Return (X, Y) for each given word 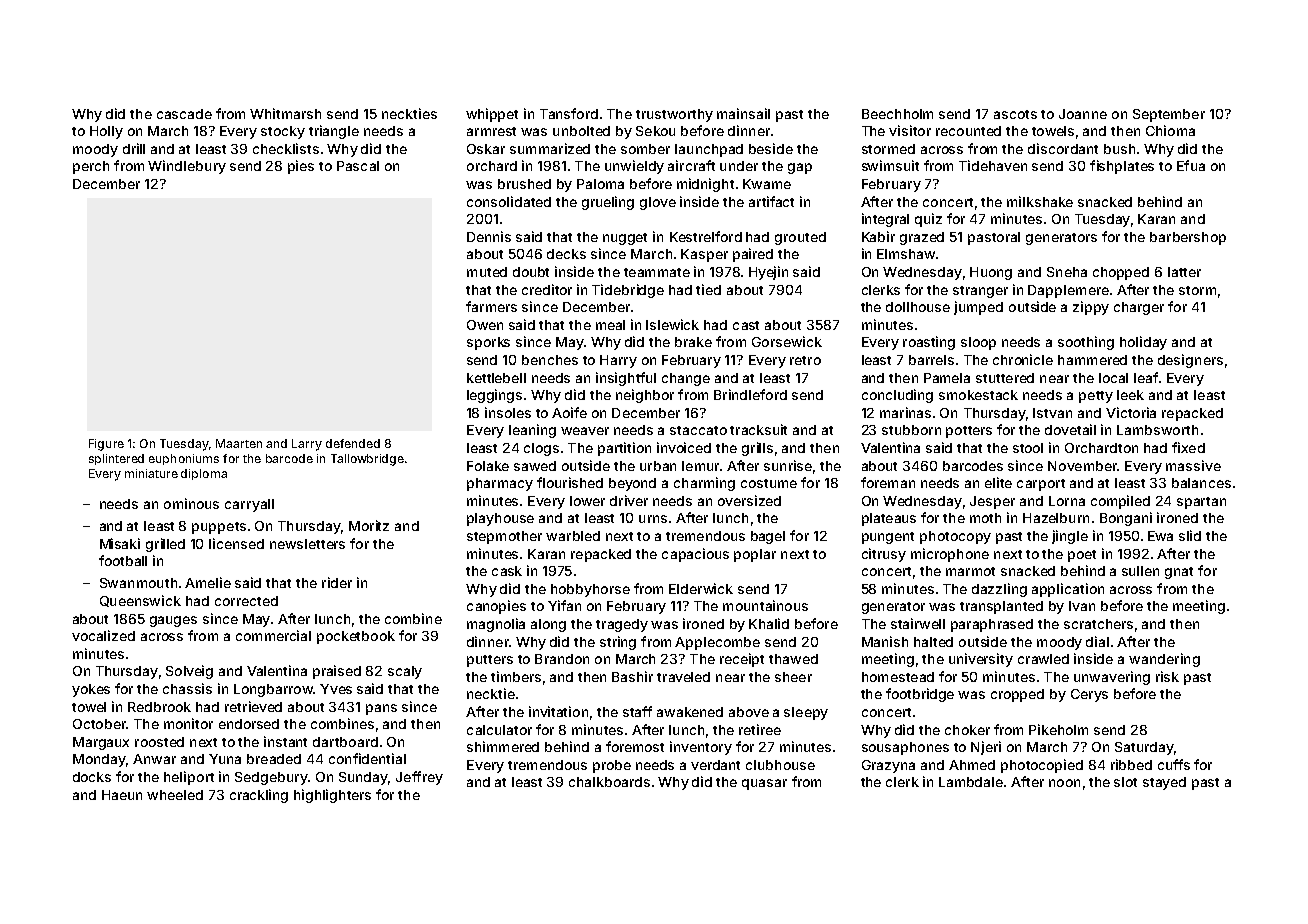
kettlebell (496, 378)
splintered (116, 459)
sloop (978, 343)
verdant (715, 765)
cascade (184, 114)
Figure (106, 445)
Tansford (569, 113)
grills (757, 449)
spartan (1201, 503)
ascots (1015, 114)
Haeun (122, 795)
